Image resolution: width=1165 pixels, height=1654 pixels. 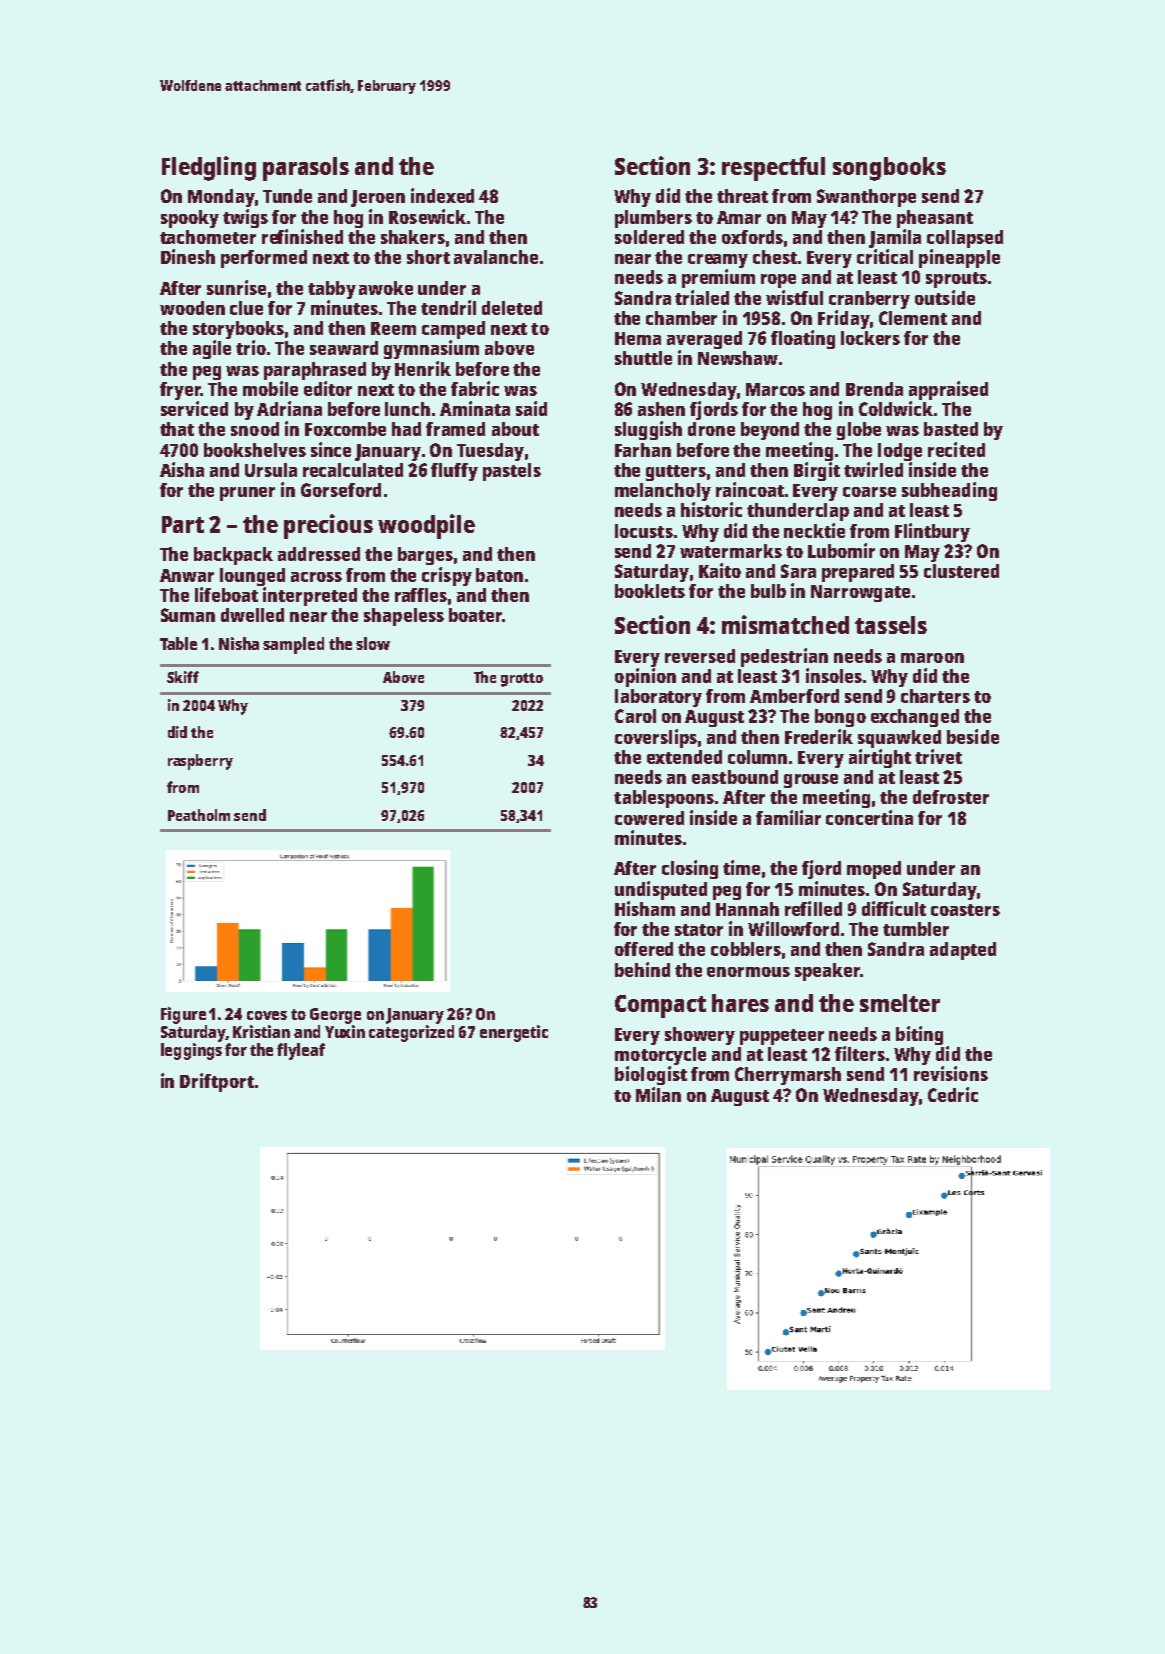 I want to click on coves, so click(x=267, y=1015).
